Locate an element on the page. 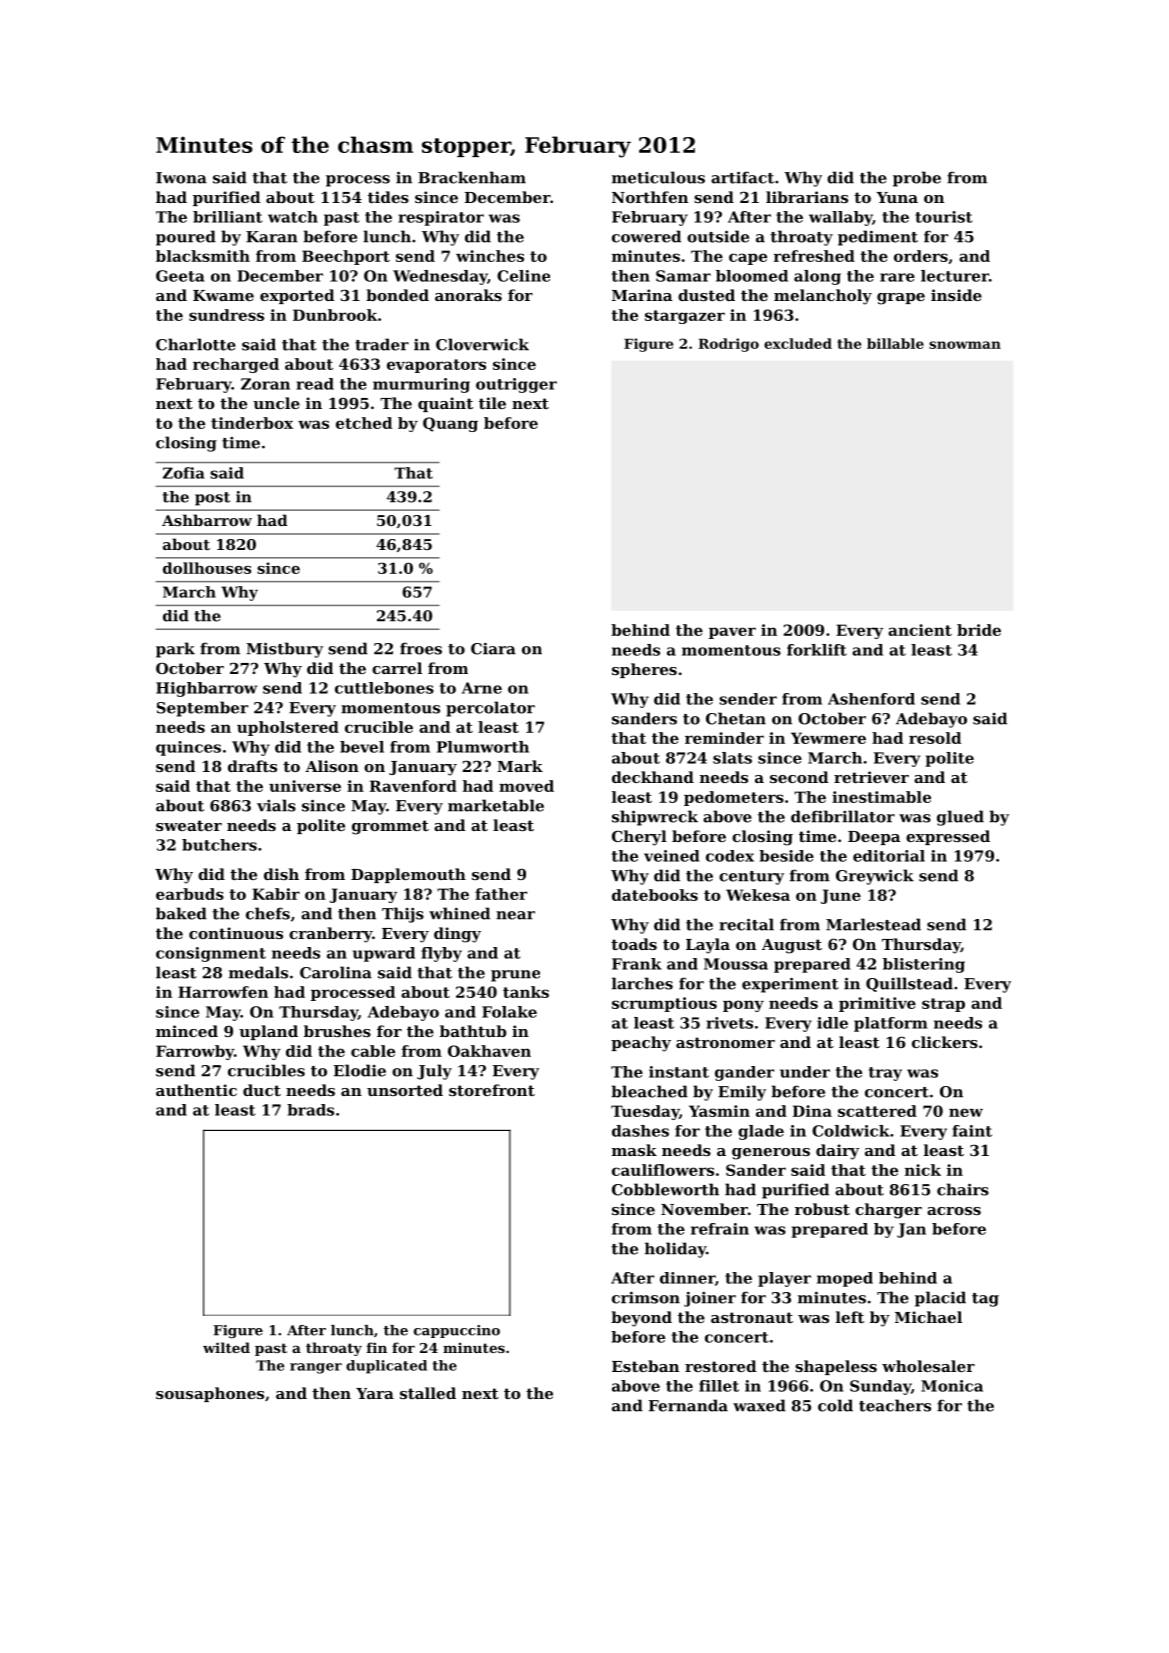 Image resolution: width=1169 pixels, height=1653 pixels. snowman is located at coordinates (965, 345).
